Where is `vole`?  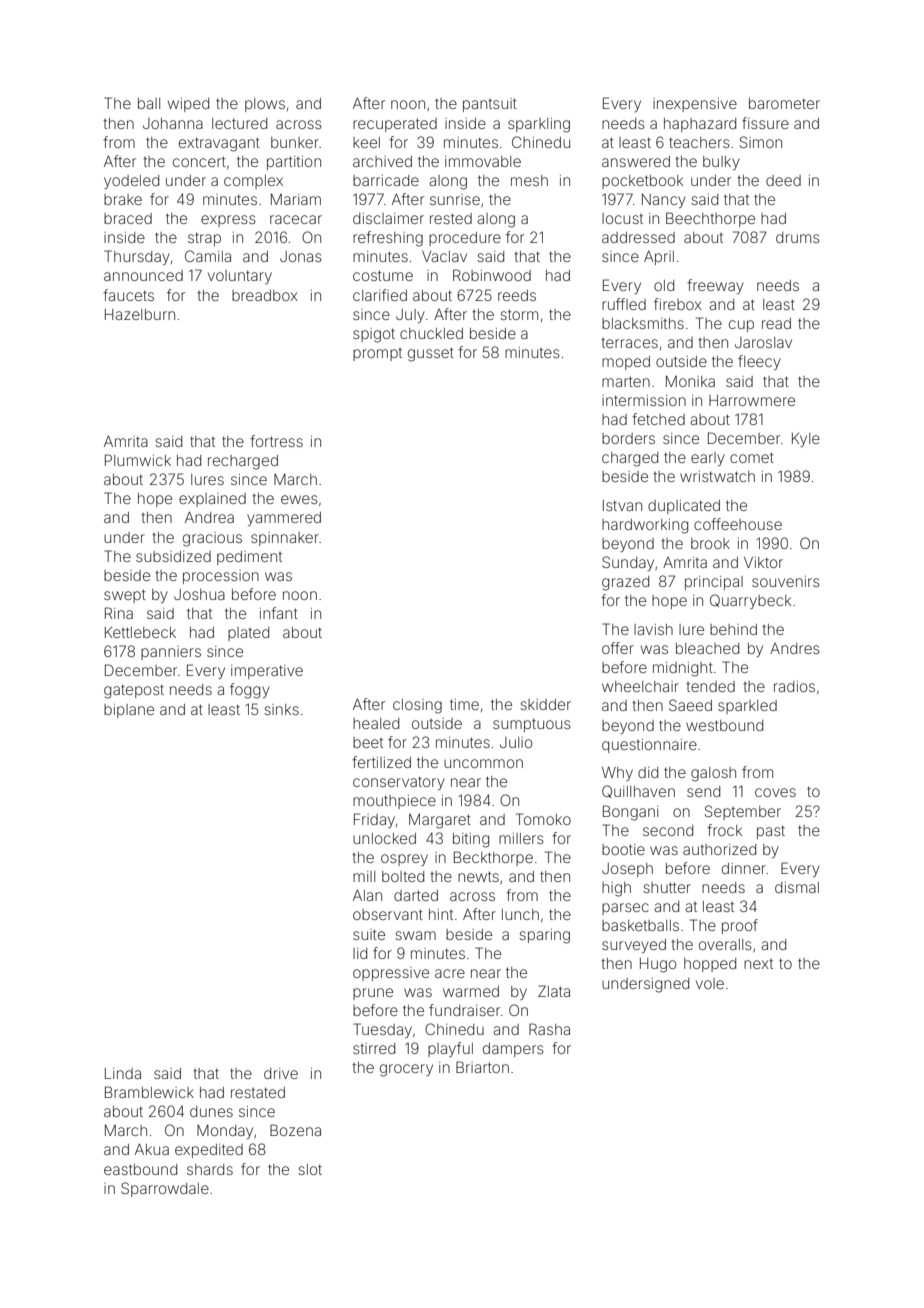 vole is located at coordinates (710, 983).
